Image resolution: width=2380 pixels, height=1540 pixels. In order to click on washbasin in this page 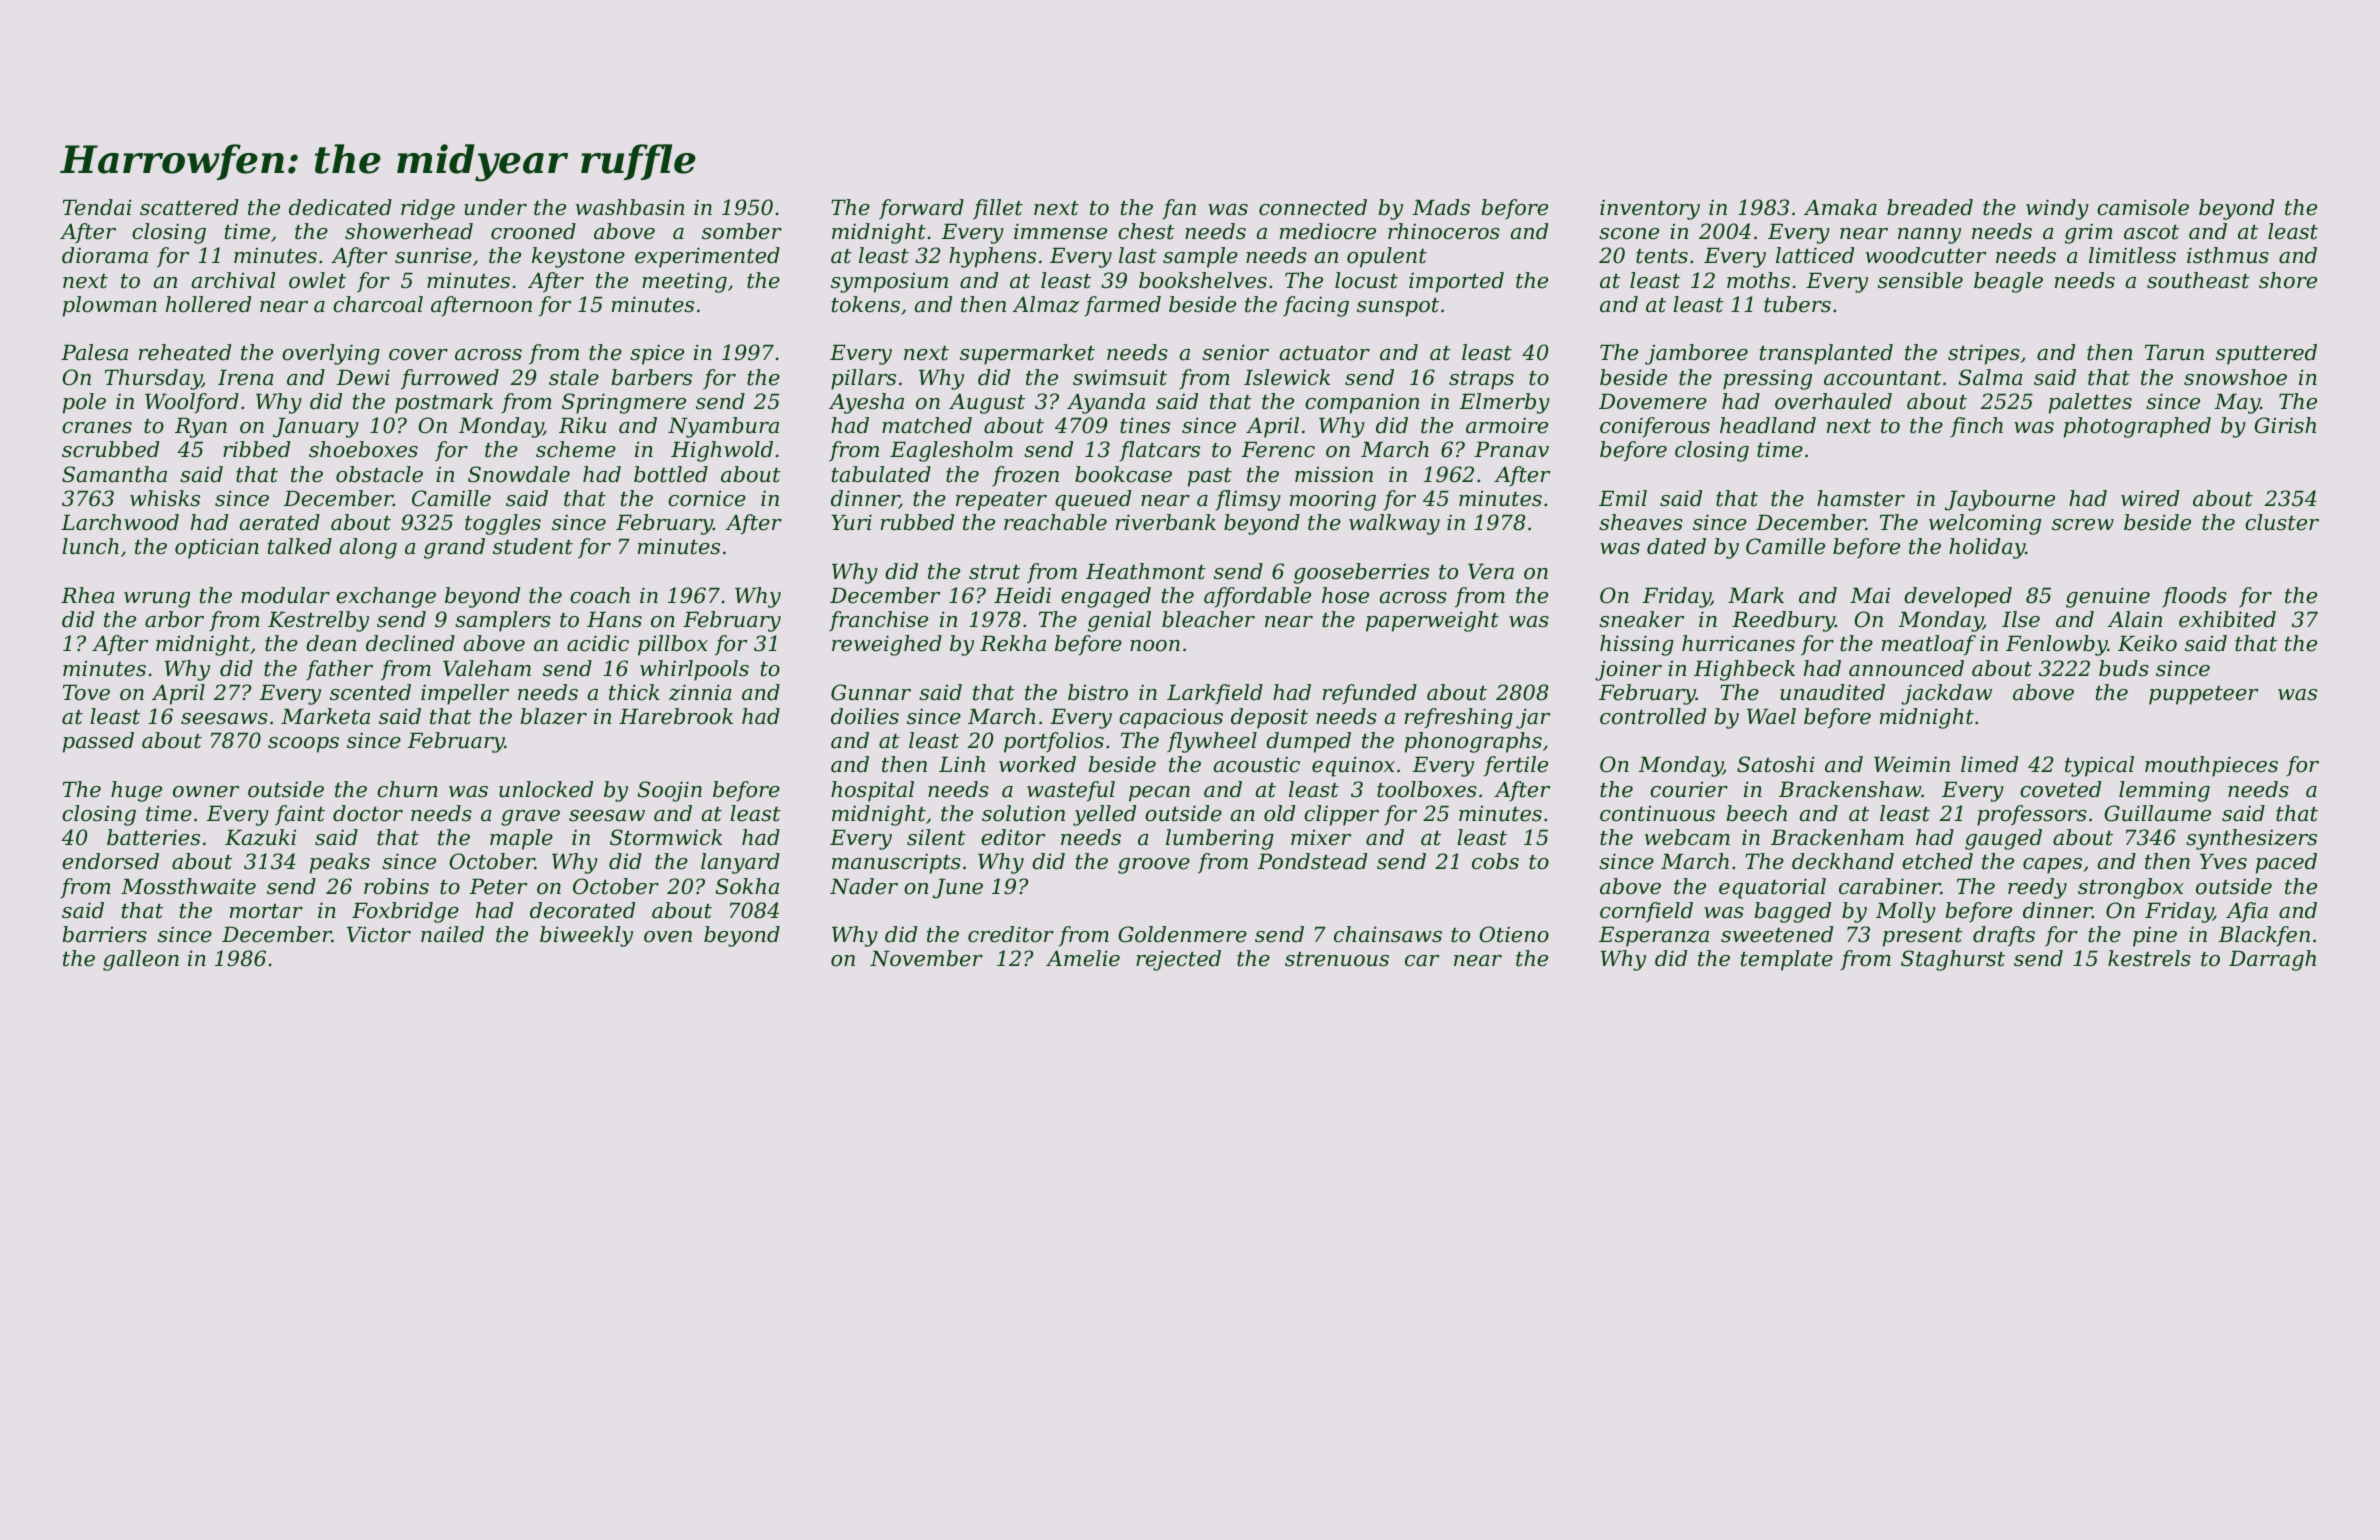, I will do `click(630, 207)`.
